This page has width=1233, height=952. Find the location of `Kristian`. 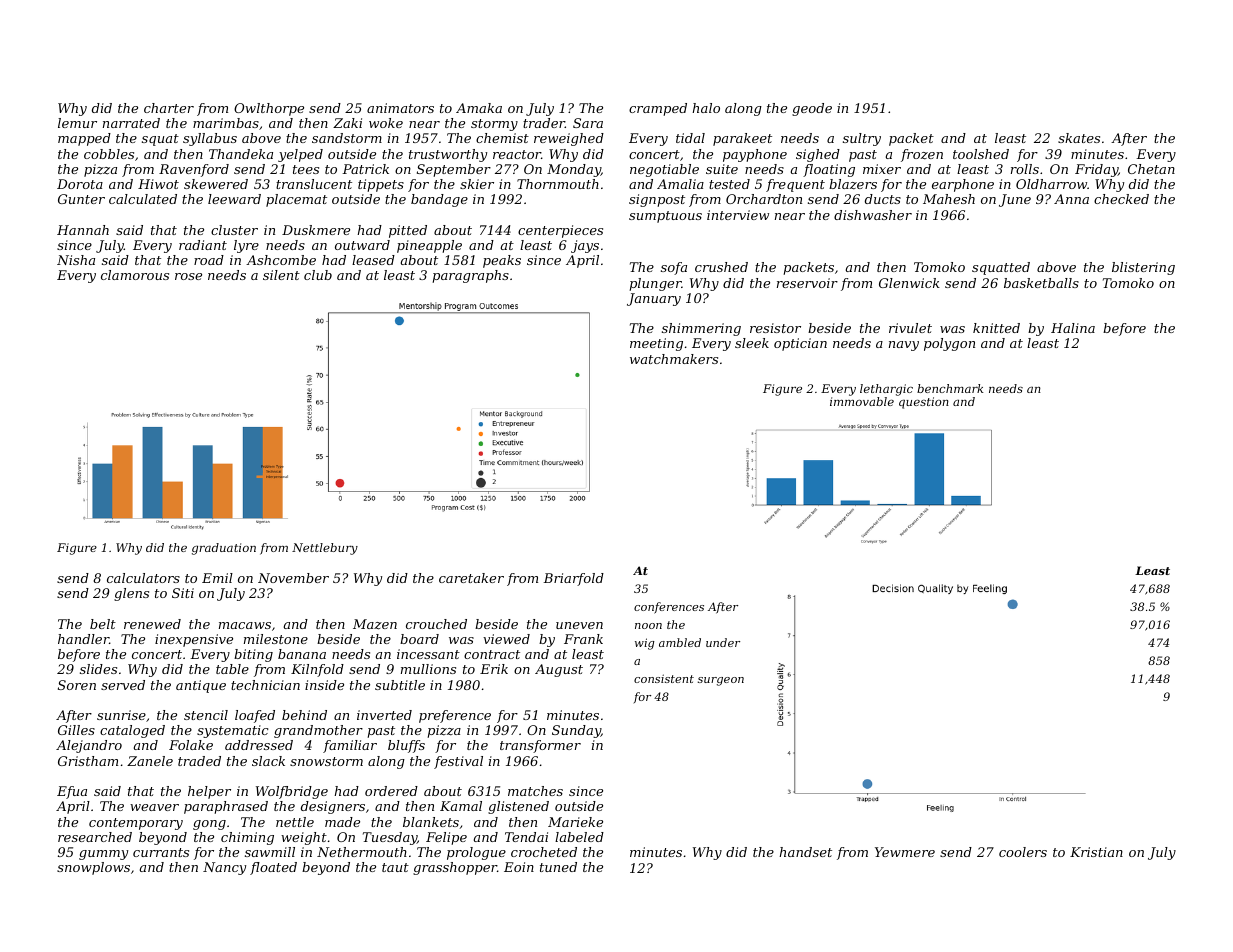

Kristian is located at coordinates (1096, 852).
